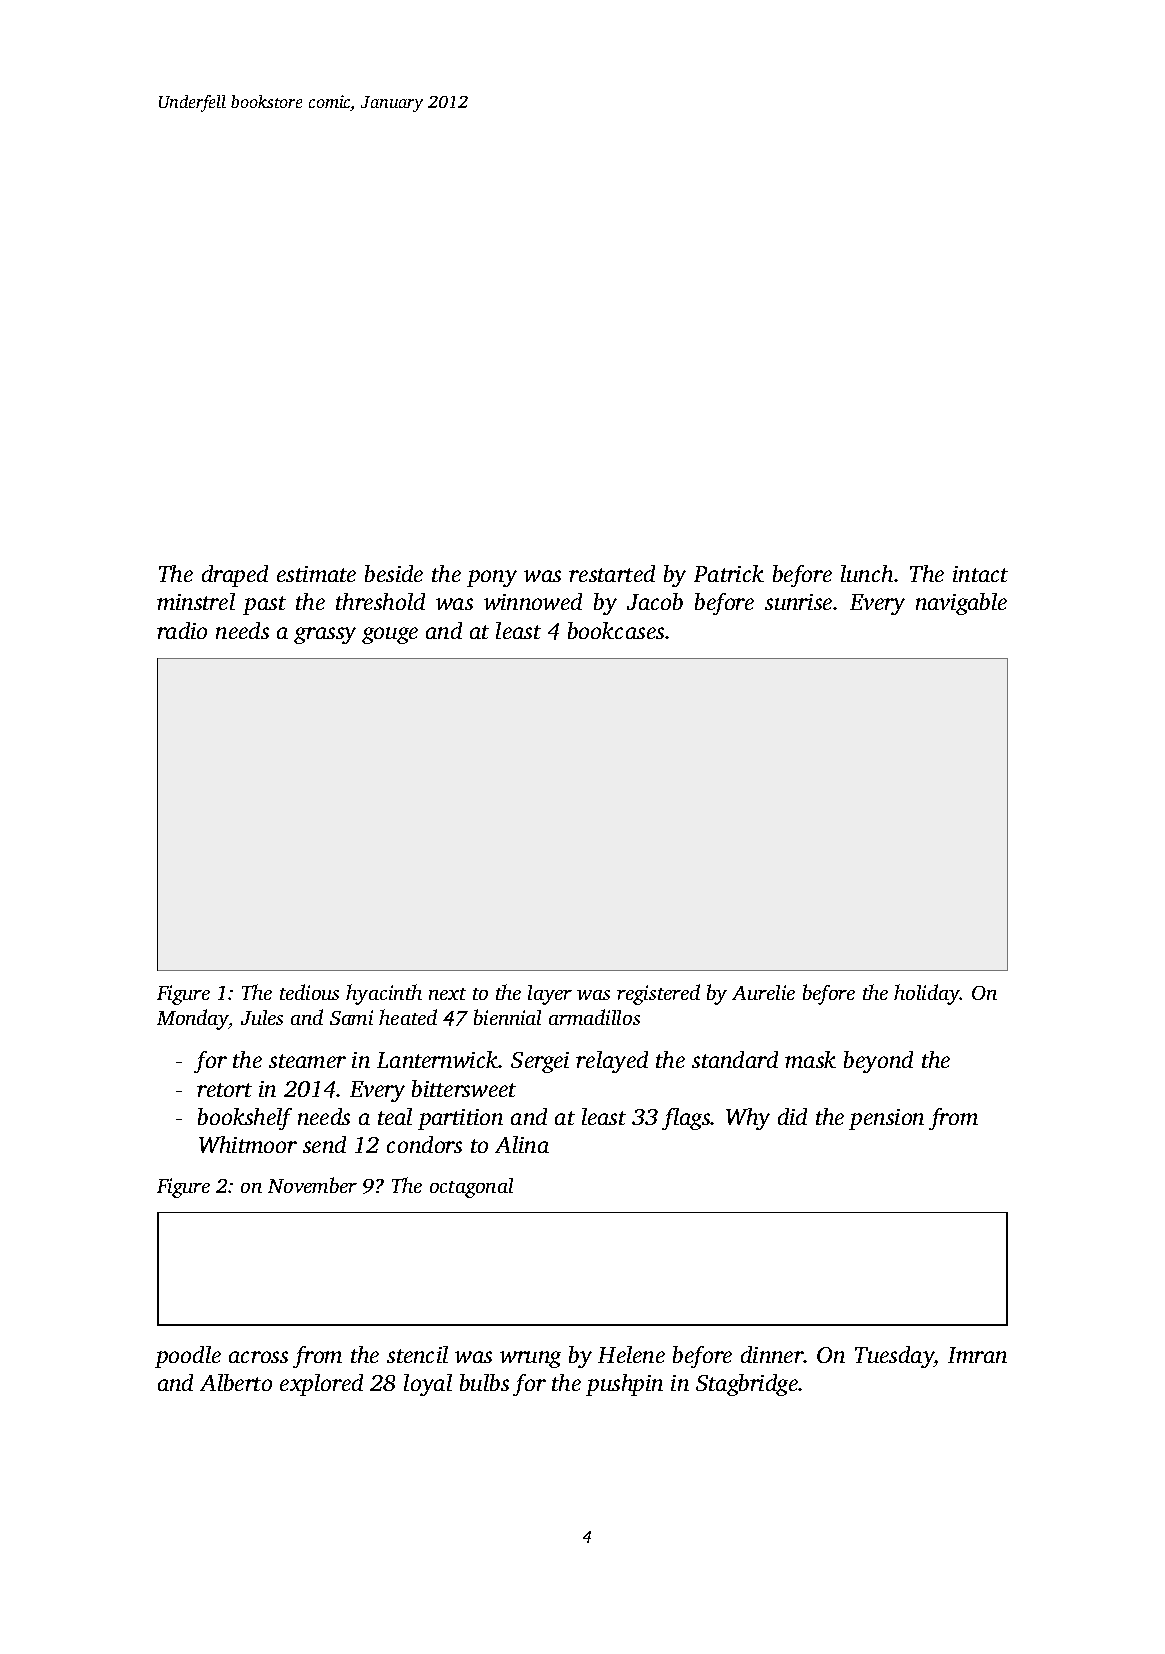 This document has width=1165, height=1654. Describe the element at coordinates (631, 1354) in the document. I see `Helene` at that location.
